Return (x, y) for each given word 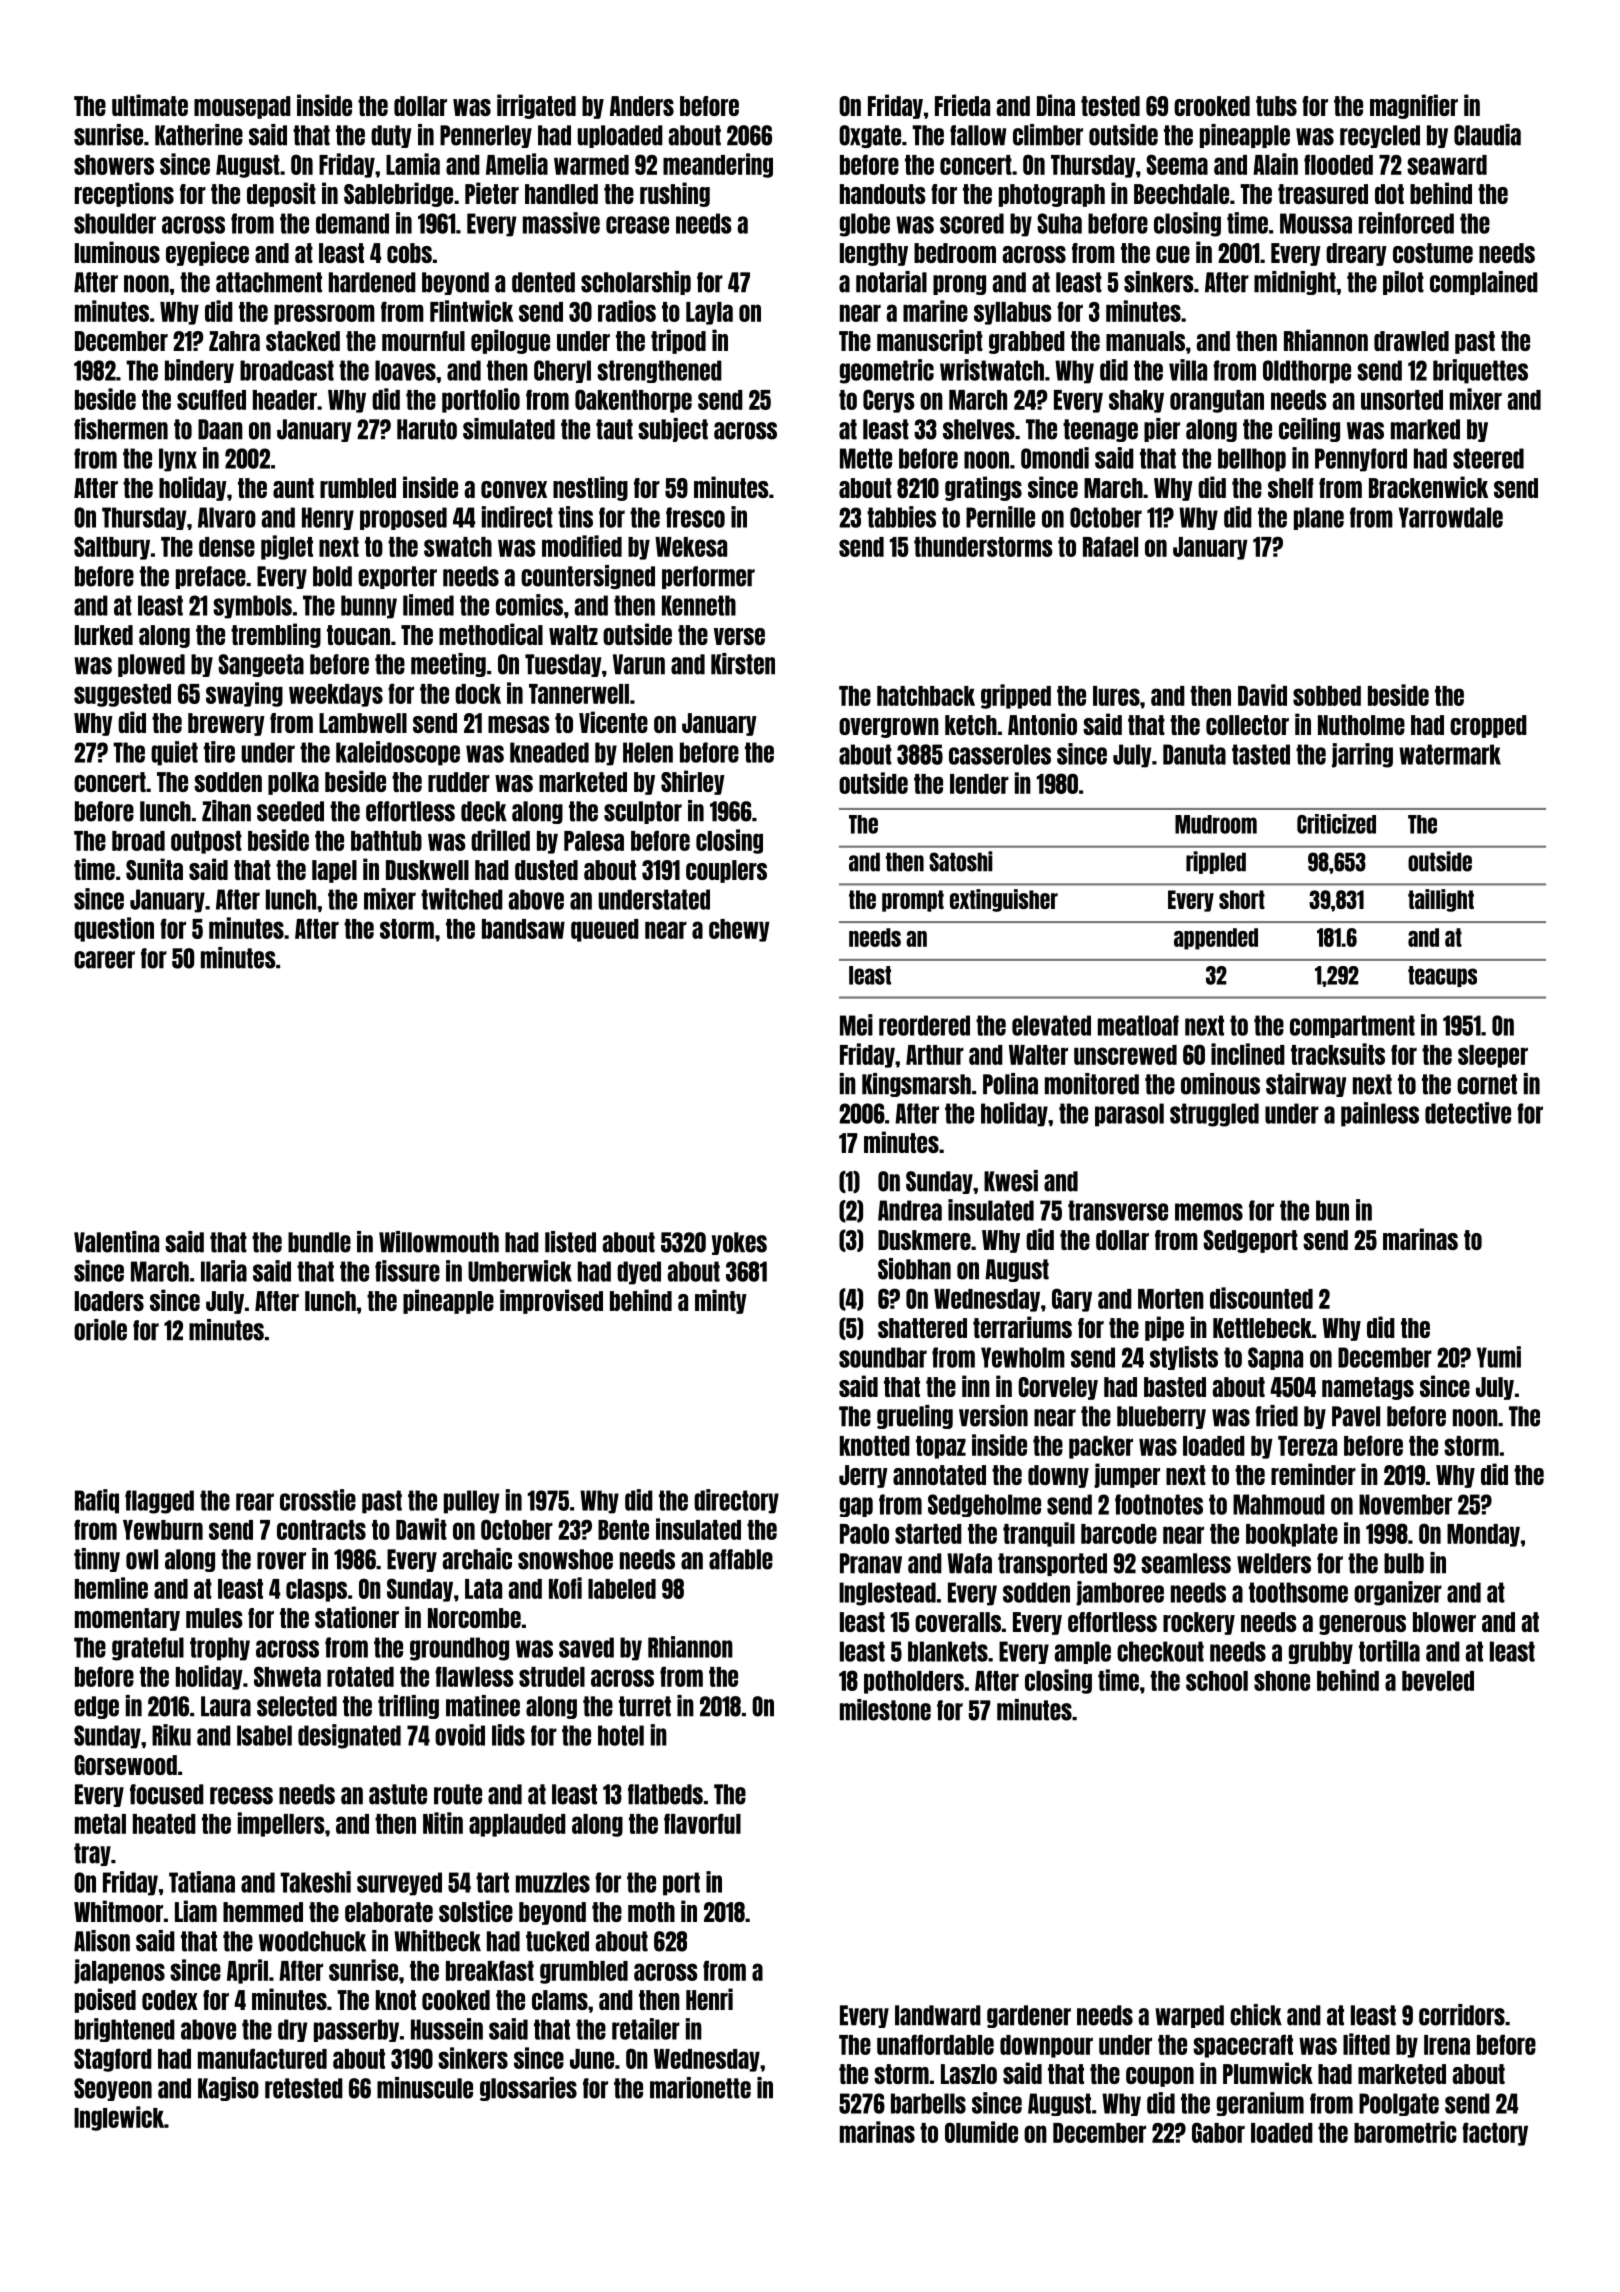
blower (1444, 1622)
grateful (148, 1649)
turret (645, 1706)
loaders (109, 1301)
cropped (1488, 726)
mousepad (242, 107)
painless (1380, 1114)
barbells (928, 2103)
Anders (642, 106)
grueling (915, 1417)
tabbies (901, 517)
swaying (244, 694)
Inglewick (119, 2118)
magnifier (1414, 106)
